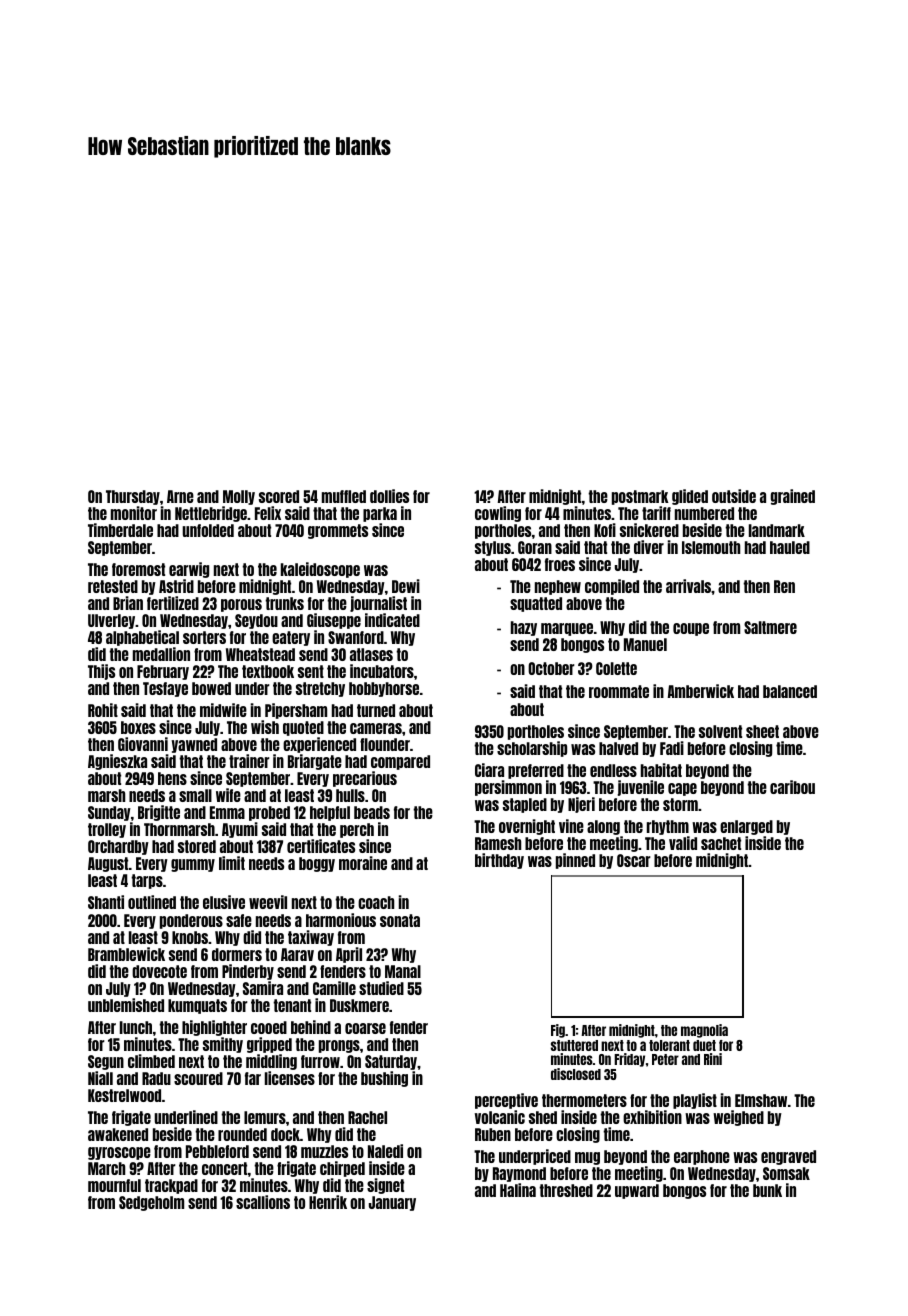  Describe the element at coordinates (704, 1031) in the screenshot. I see `magnolia` at that location.
